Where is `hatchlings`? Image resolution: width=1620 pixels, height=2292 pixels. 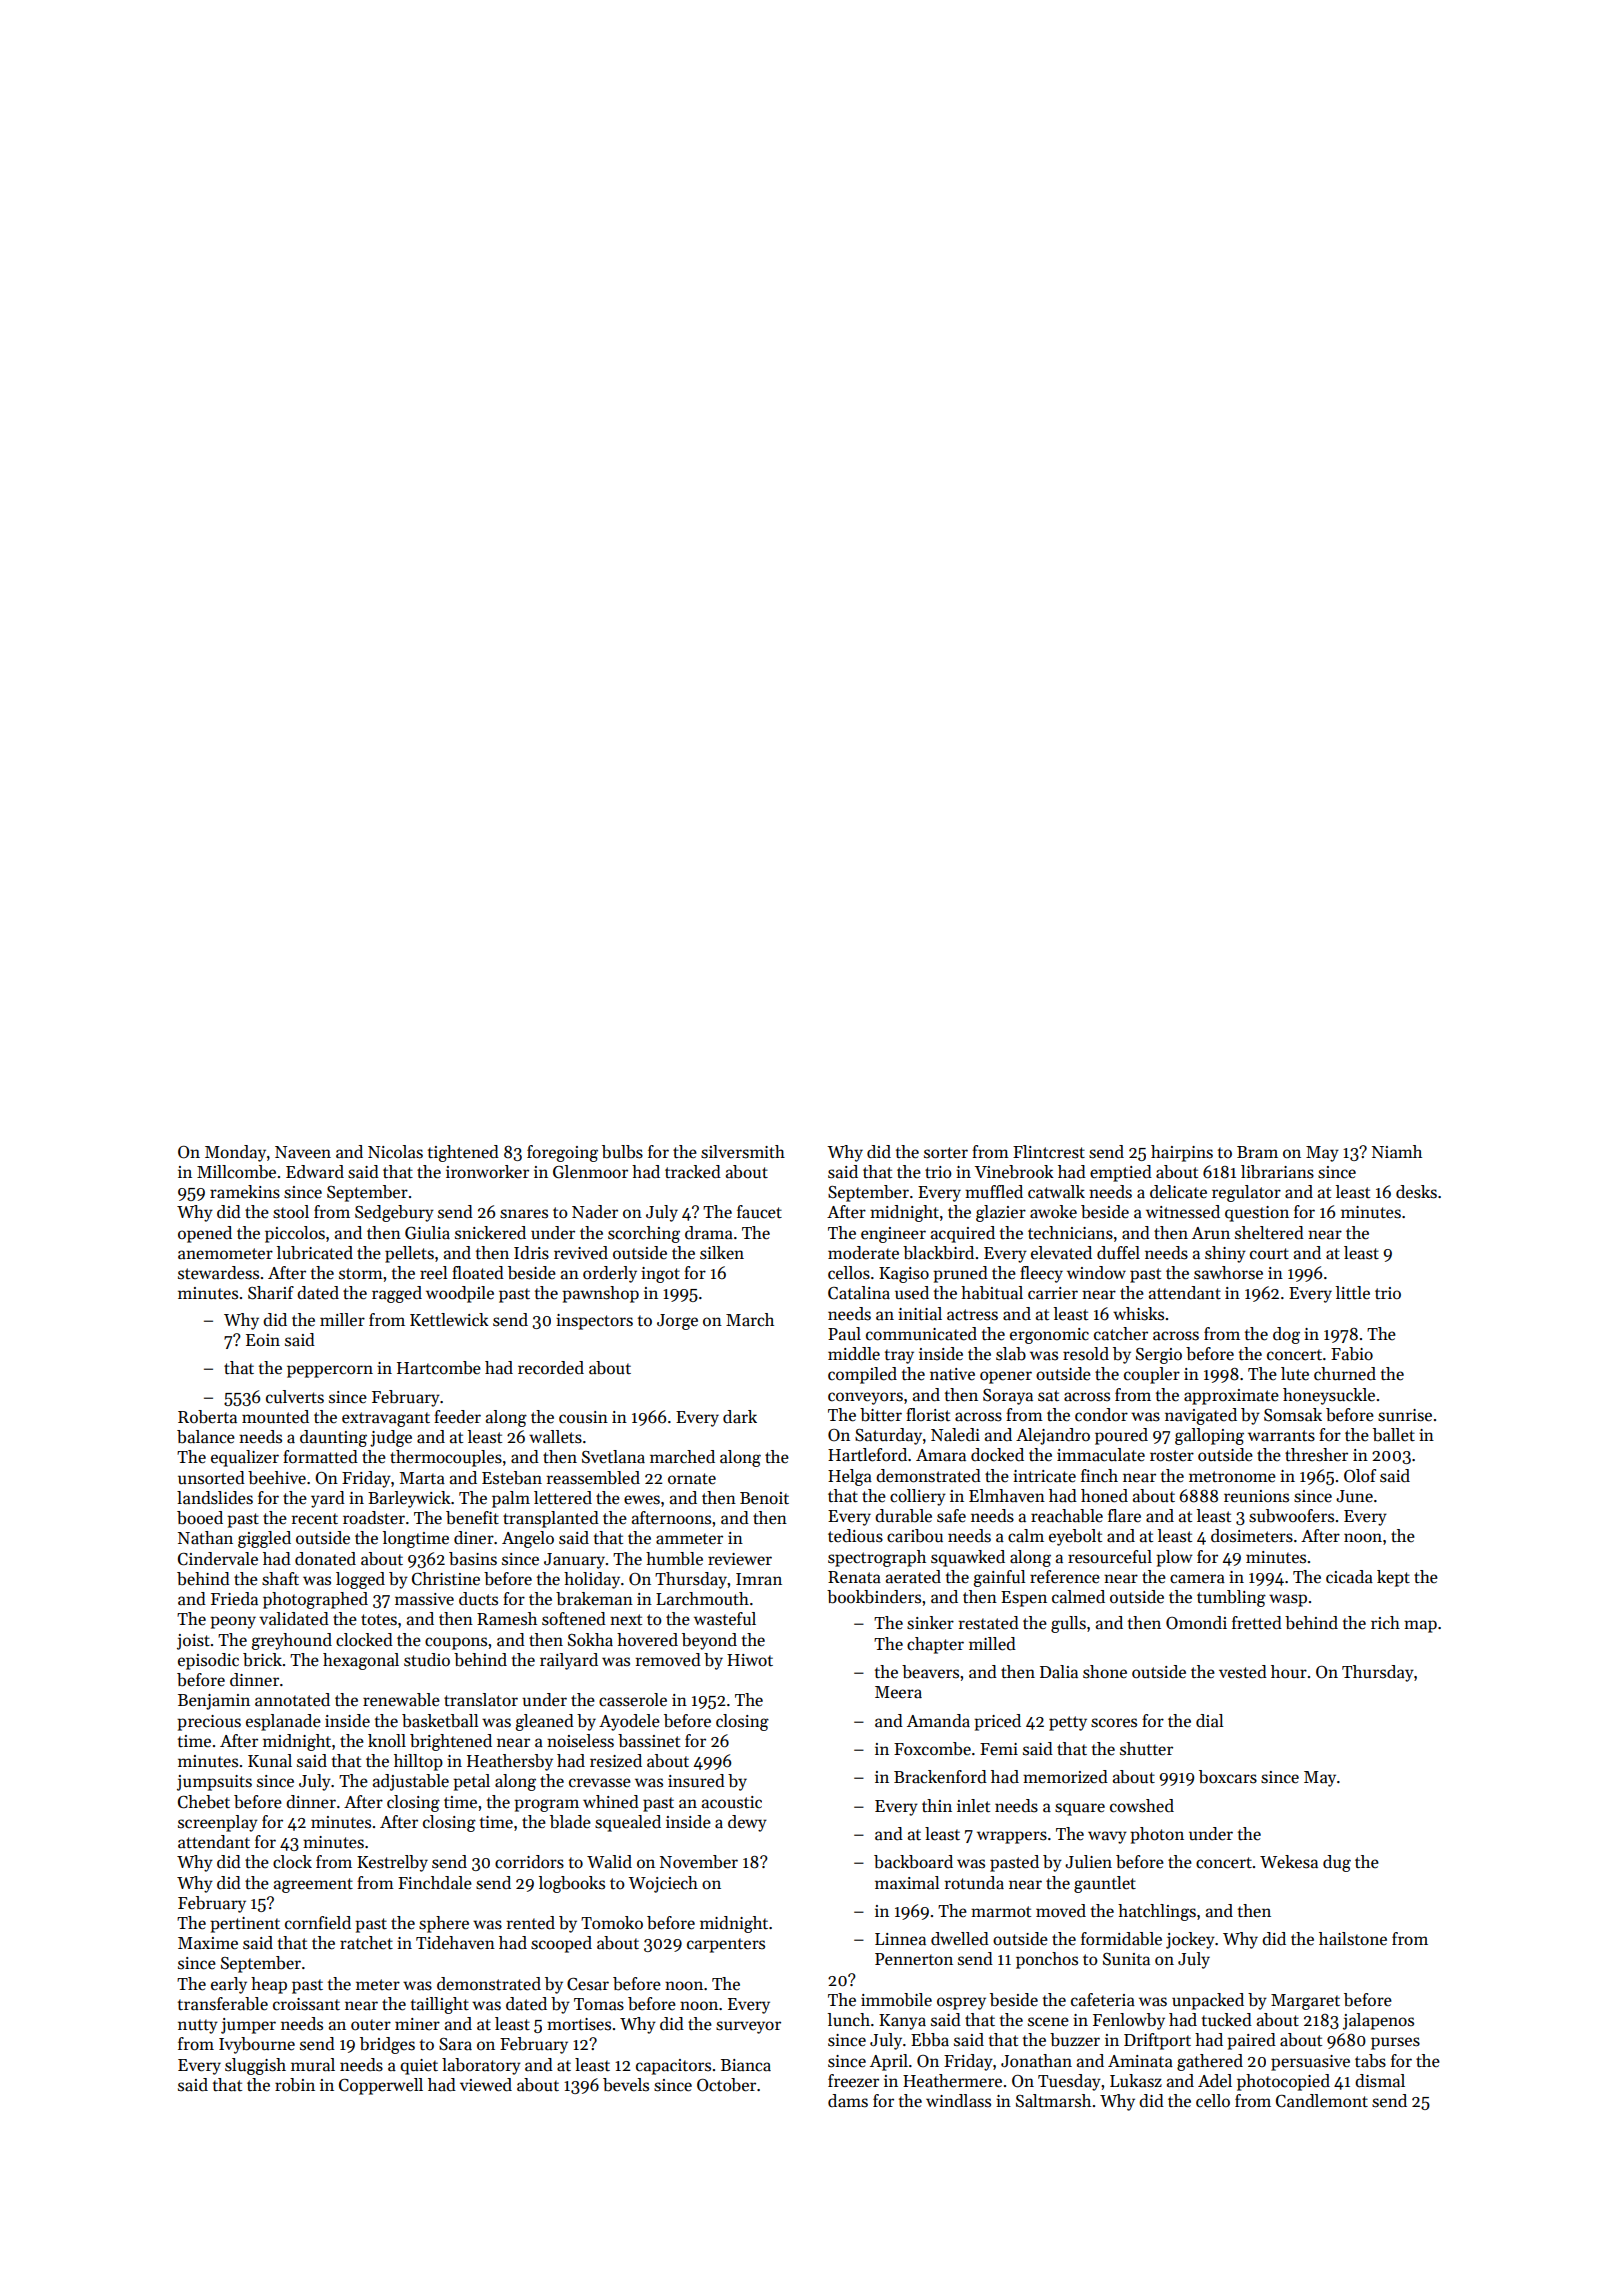
hatchlings is located at coordinates (1157, 1912).
